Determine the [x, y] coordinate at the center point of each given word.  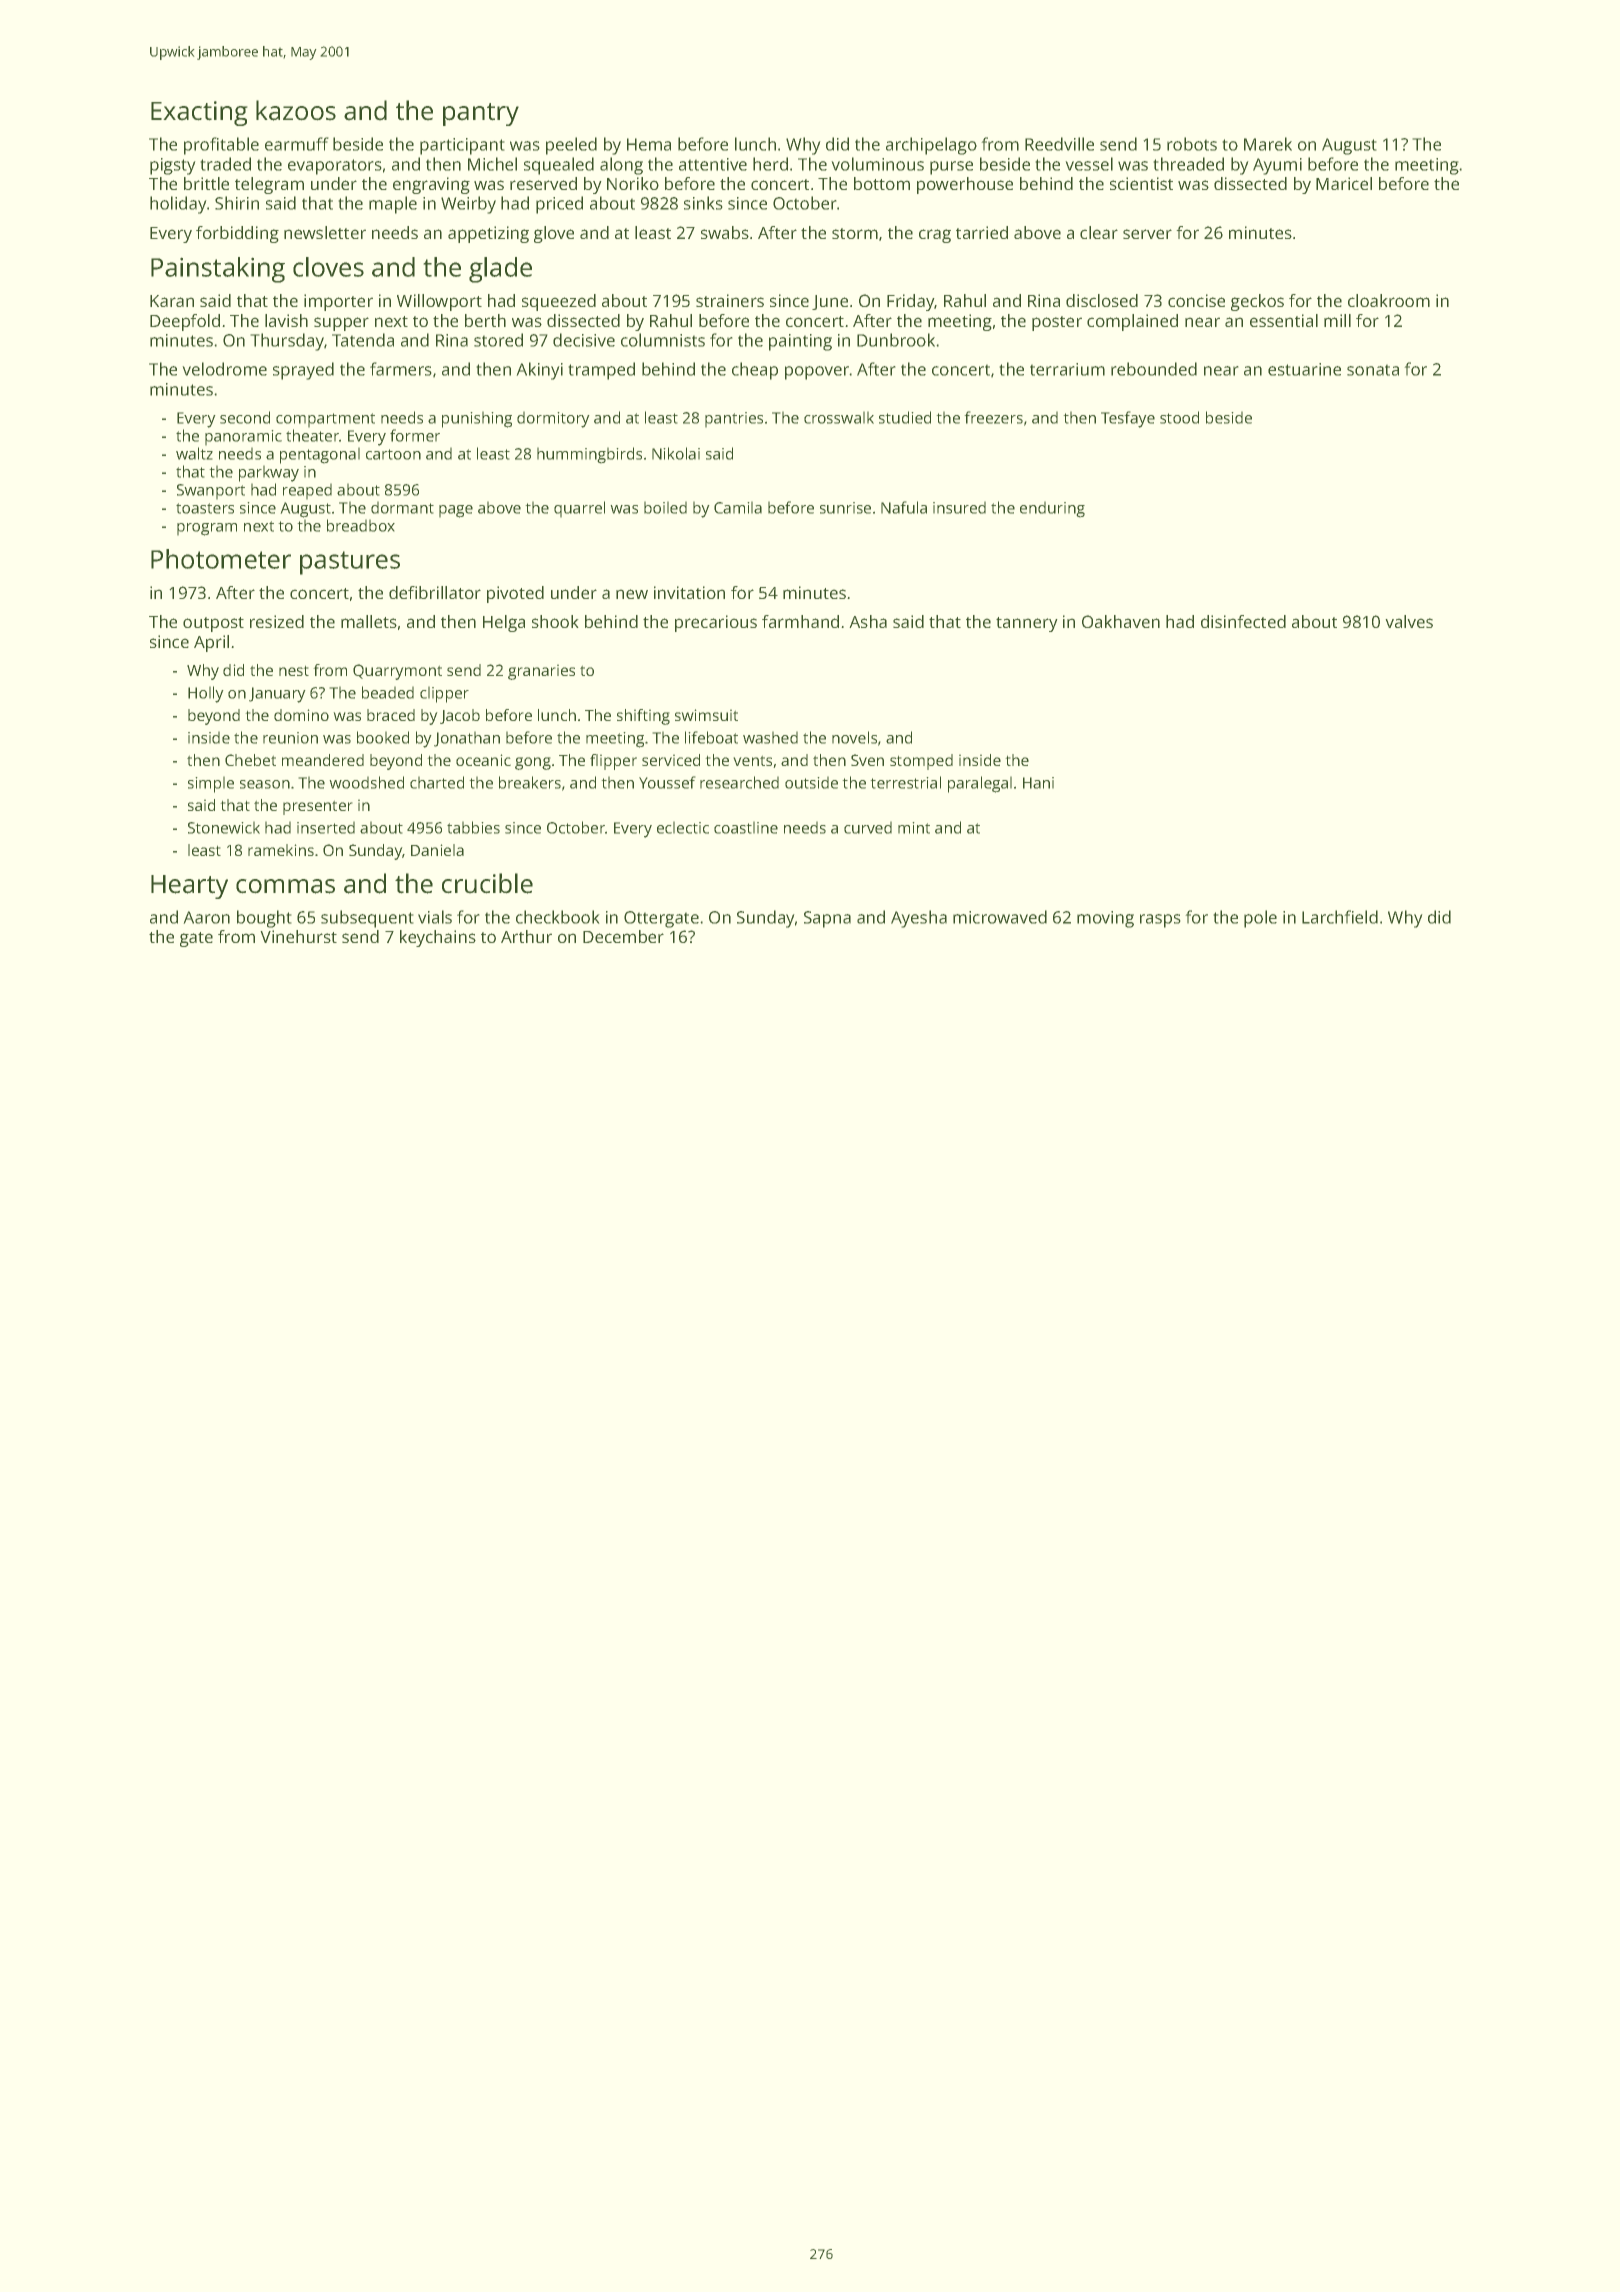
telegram [269, 185]
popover [817, 373]
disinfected [1243, 621]
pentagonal [320, 455]
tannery [1027, 624]
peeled [571, 146]
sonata [1373, 370]
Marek [1268, 144]
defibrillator [435, 592]
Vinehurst [298, 936]
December [623, 936]
